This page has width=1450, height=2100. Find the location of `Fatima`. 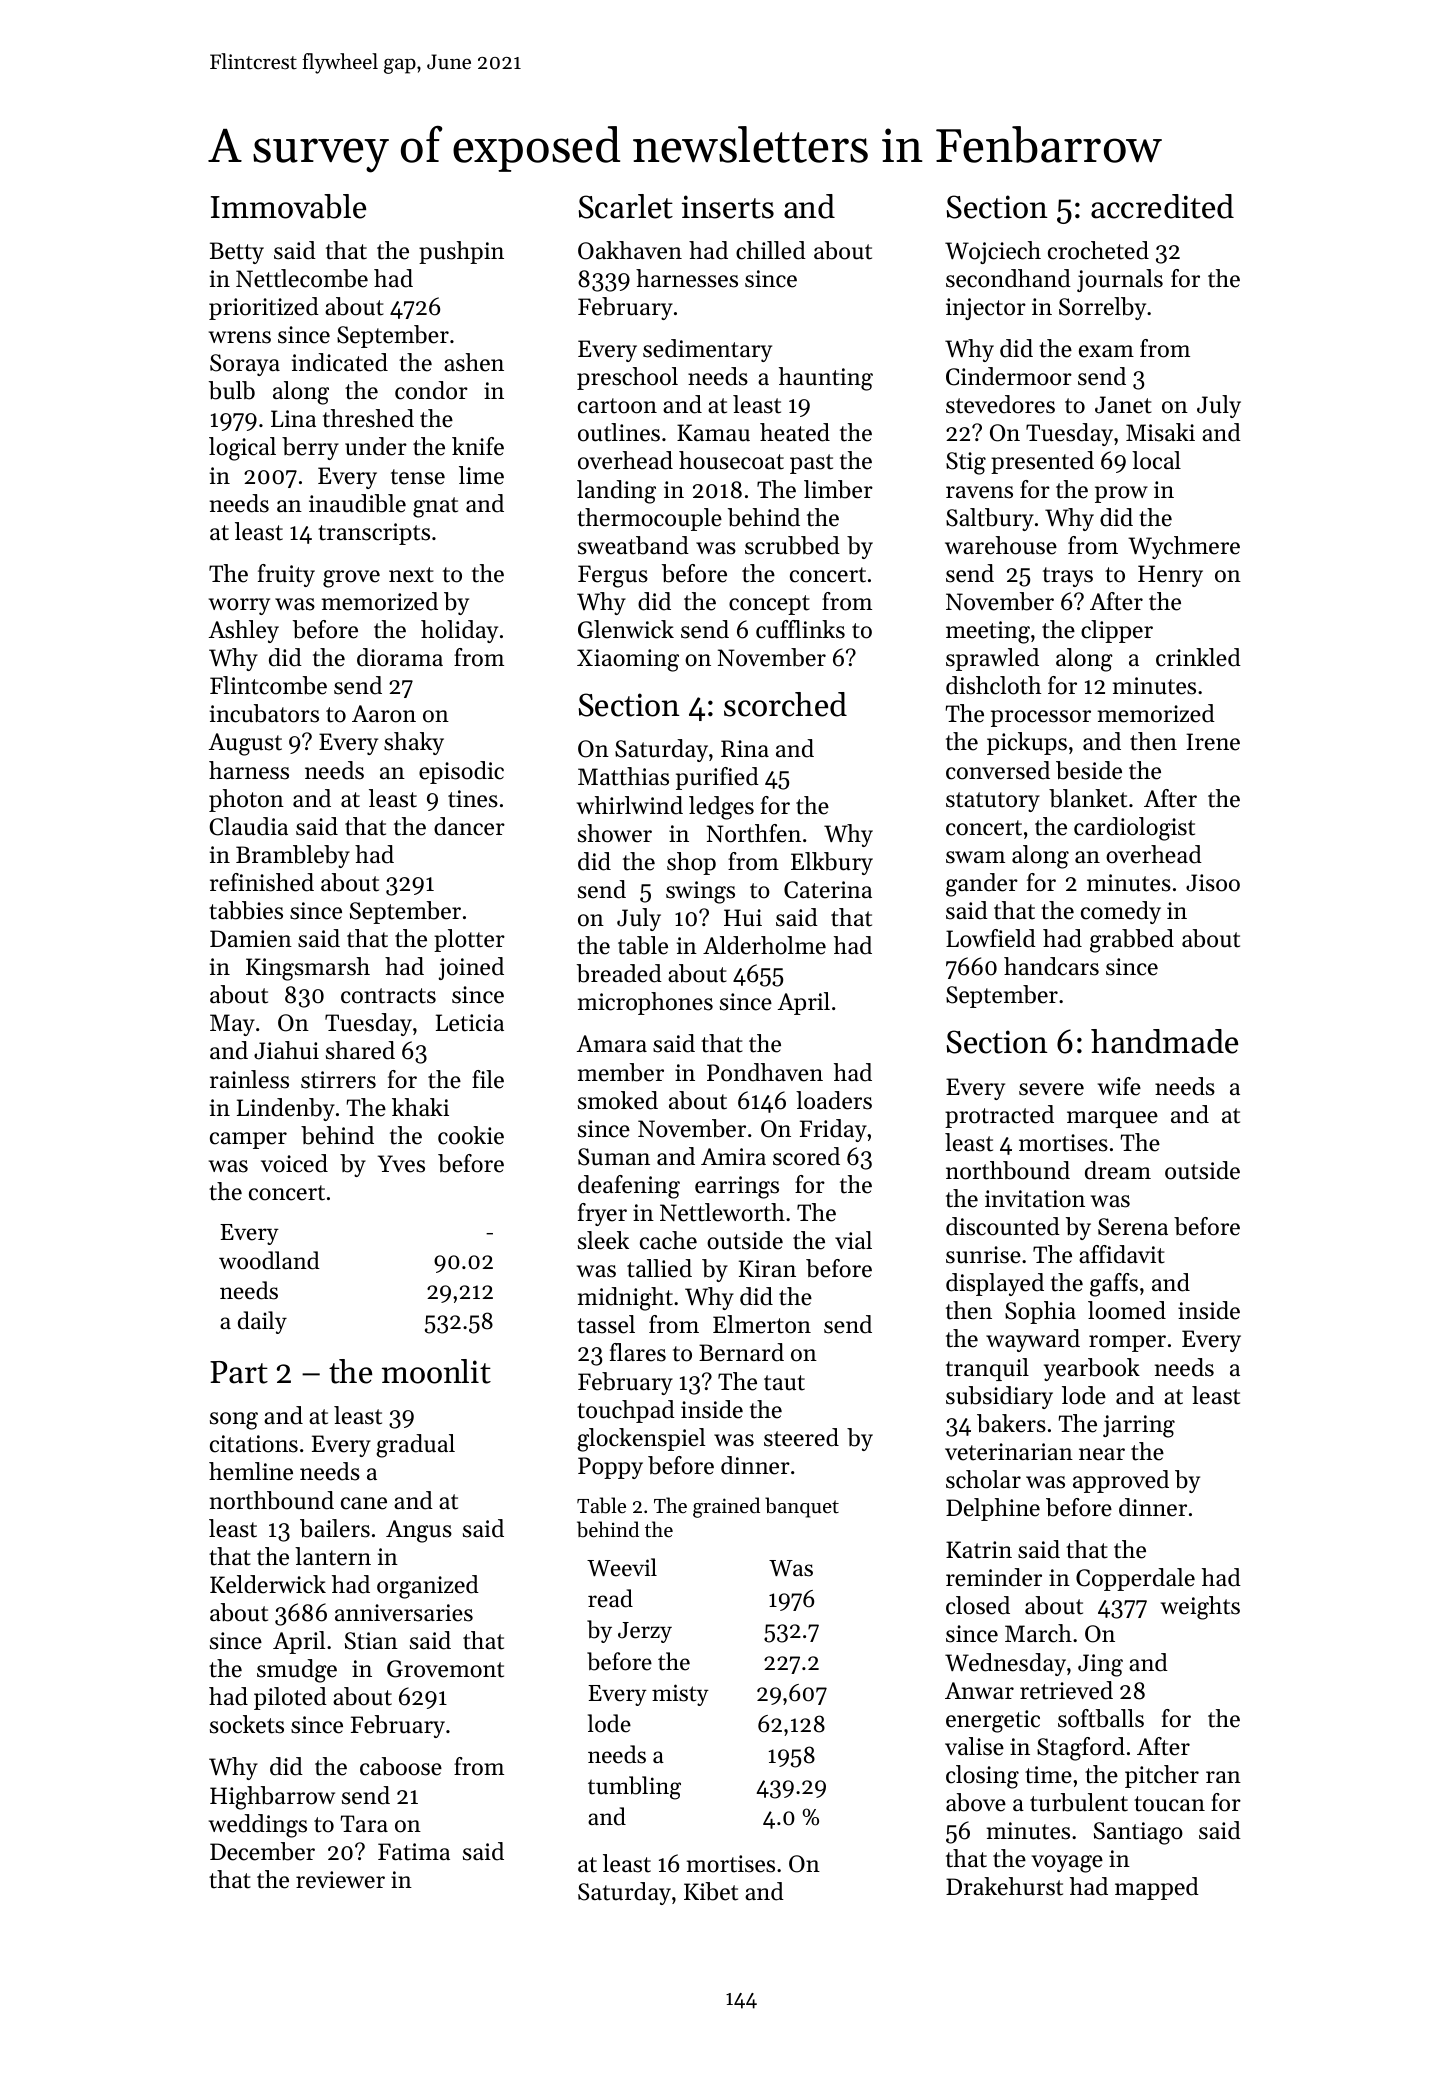

Fatima is located at coordinates (414, 1852).
